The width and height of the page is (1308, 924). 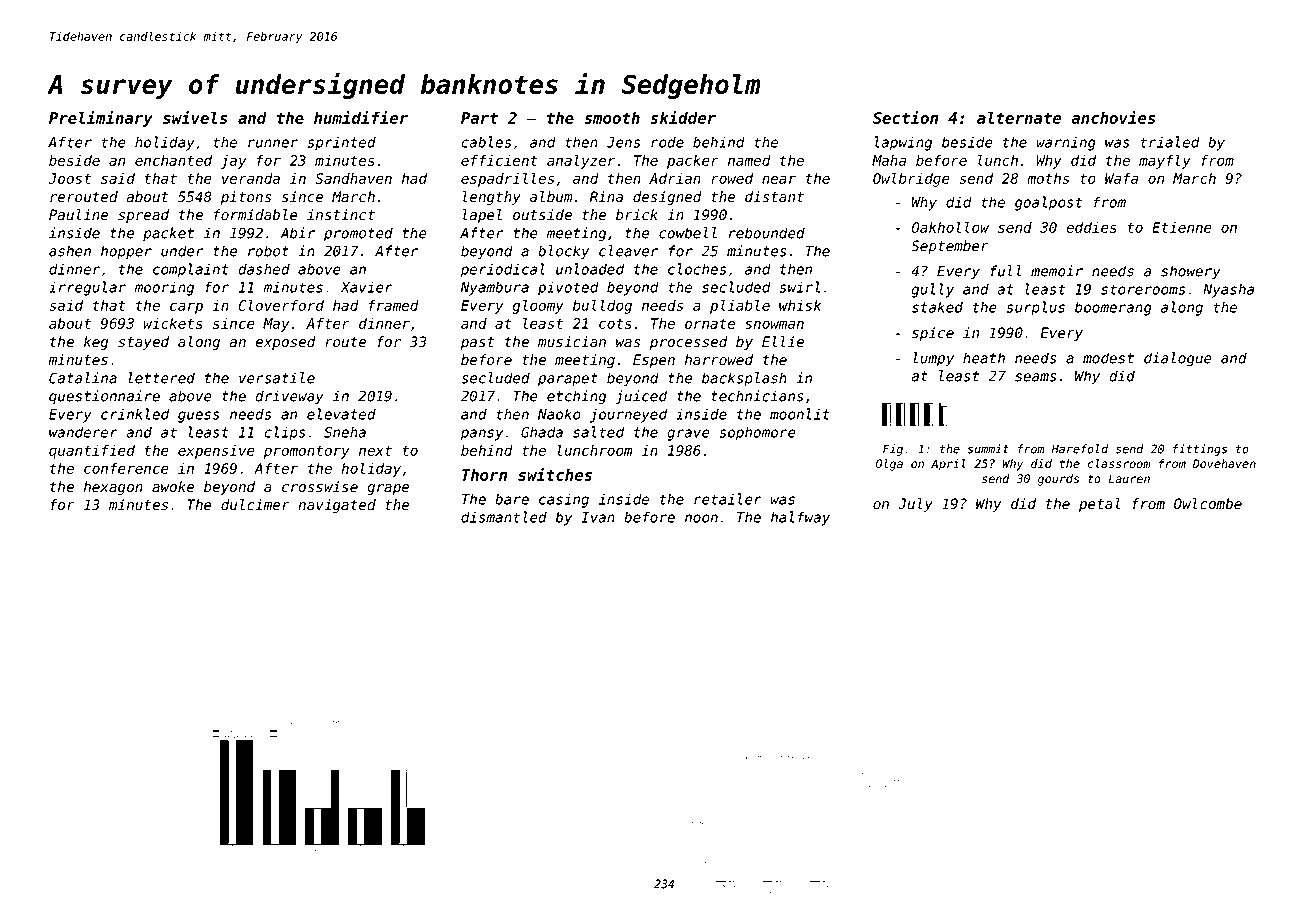 What do you see at coordinates (104, 397) in the page?
I see `questionnaire` at bounding box center [104, 397].
